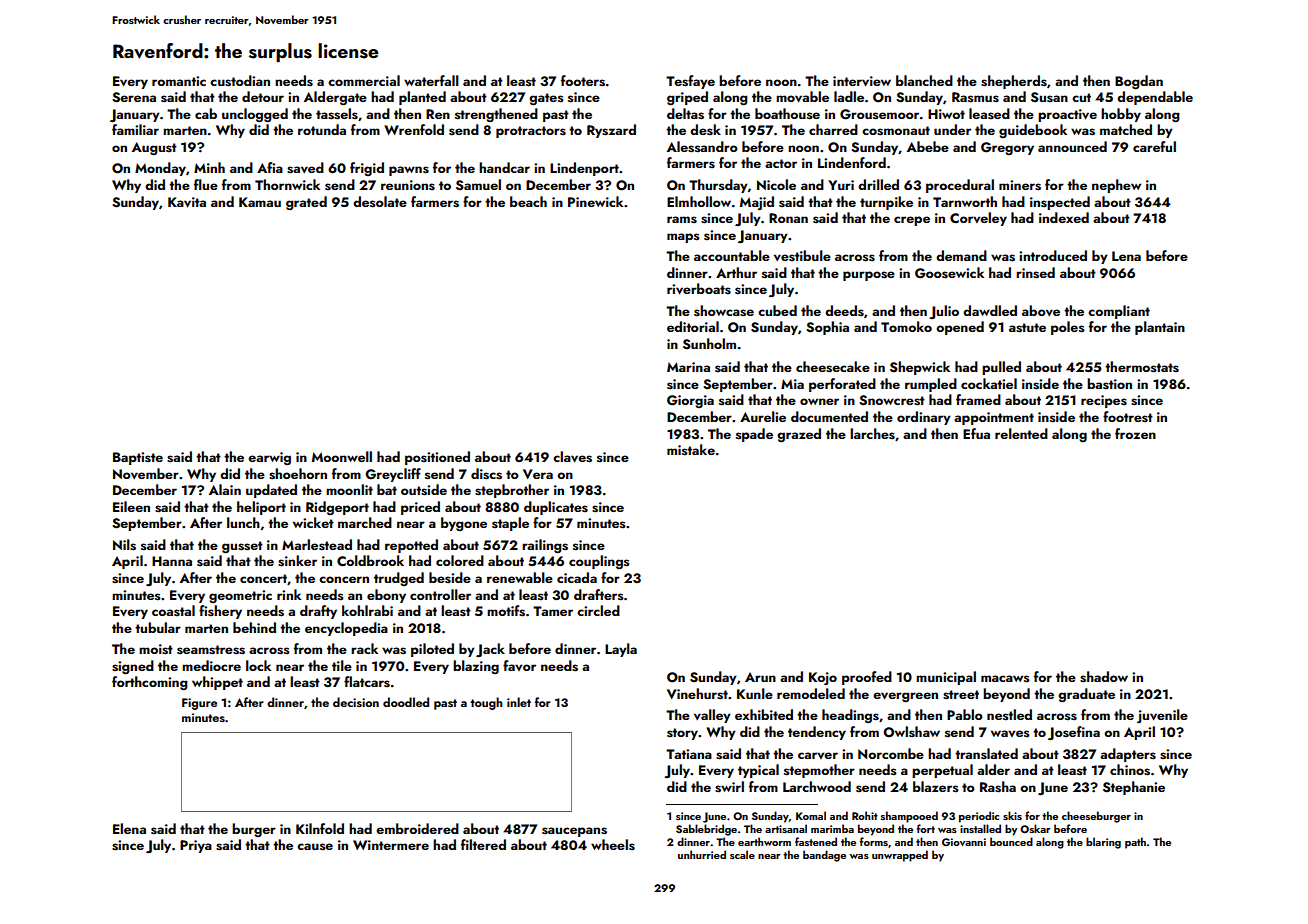  What do you see at coordinates (1139, 82) in the page?
I see `Bogdan` at bounding box center [1139, 82].
